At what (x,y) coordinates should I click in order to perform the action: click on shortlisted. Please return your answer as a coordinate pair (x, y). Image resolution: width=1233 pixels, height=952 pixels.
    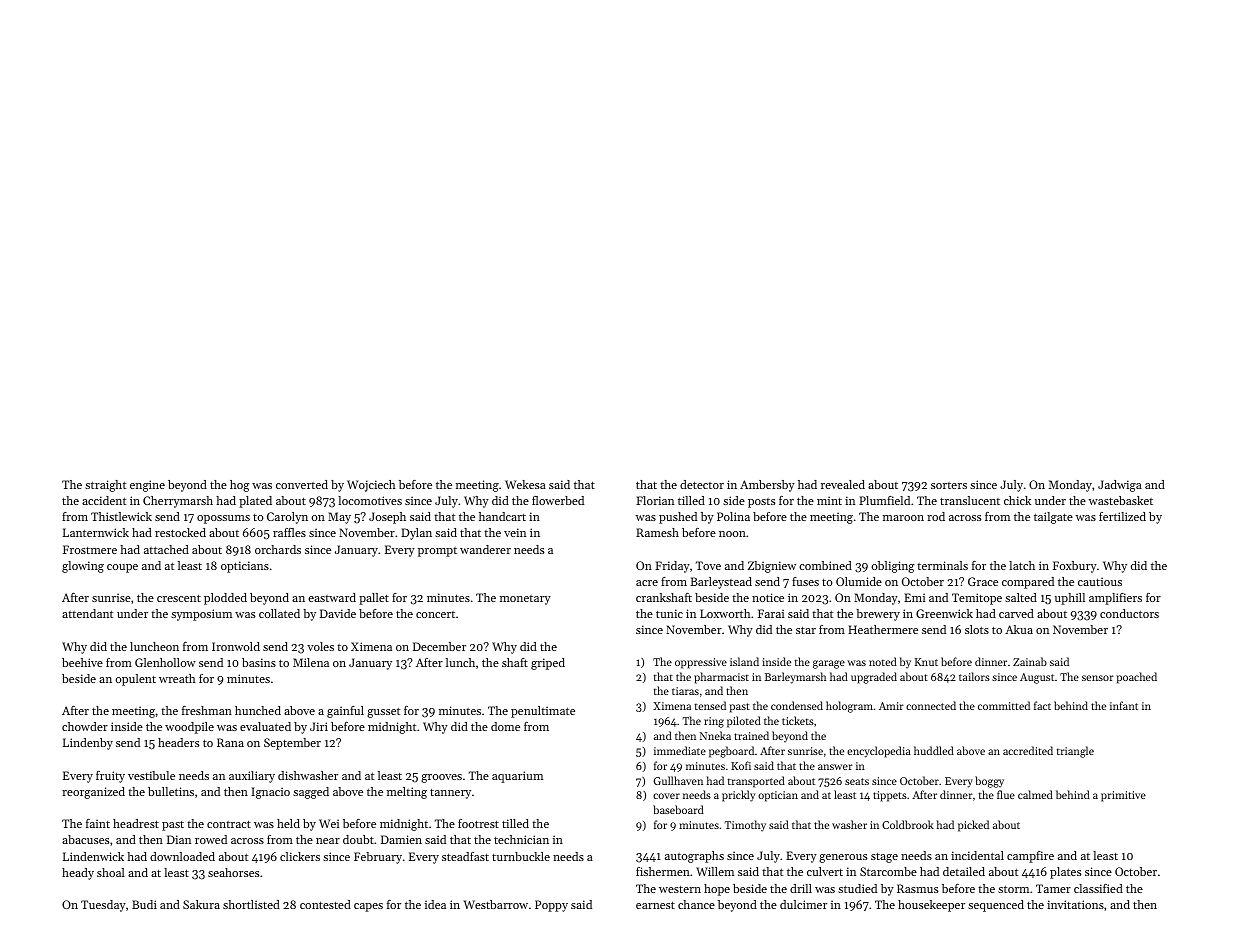
    Looking at the image, I should click on (251, 904).
